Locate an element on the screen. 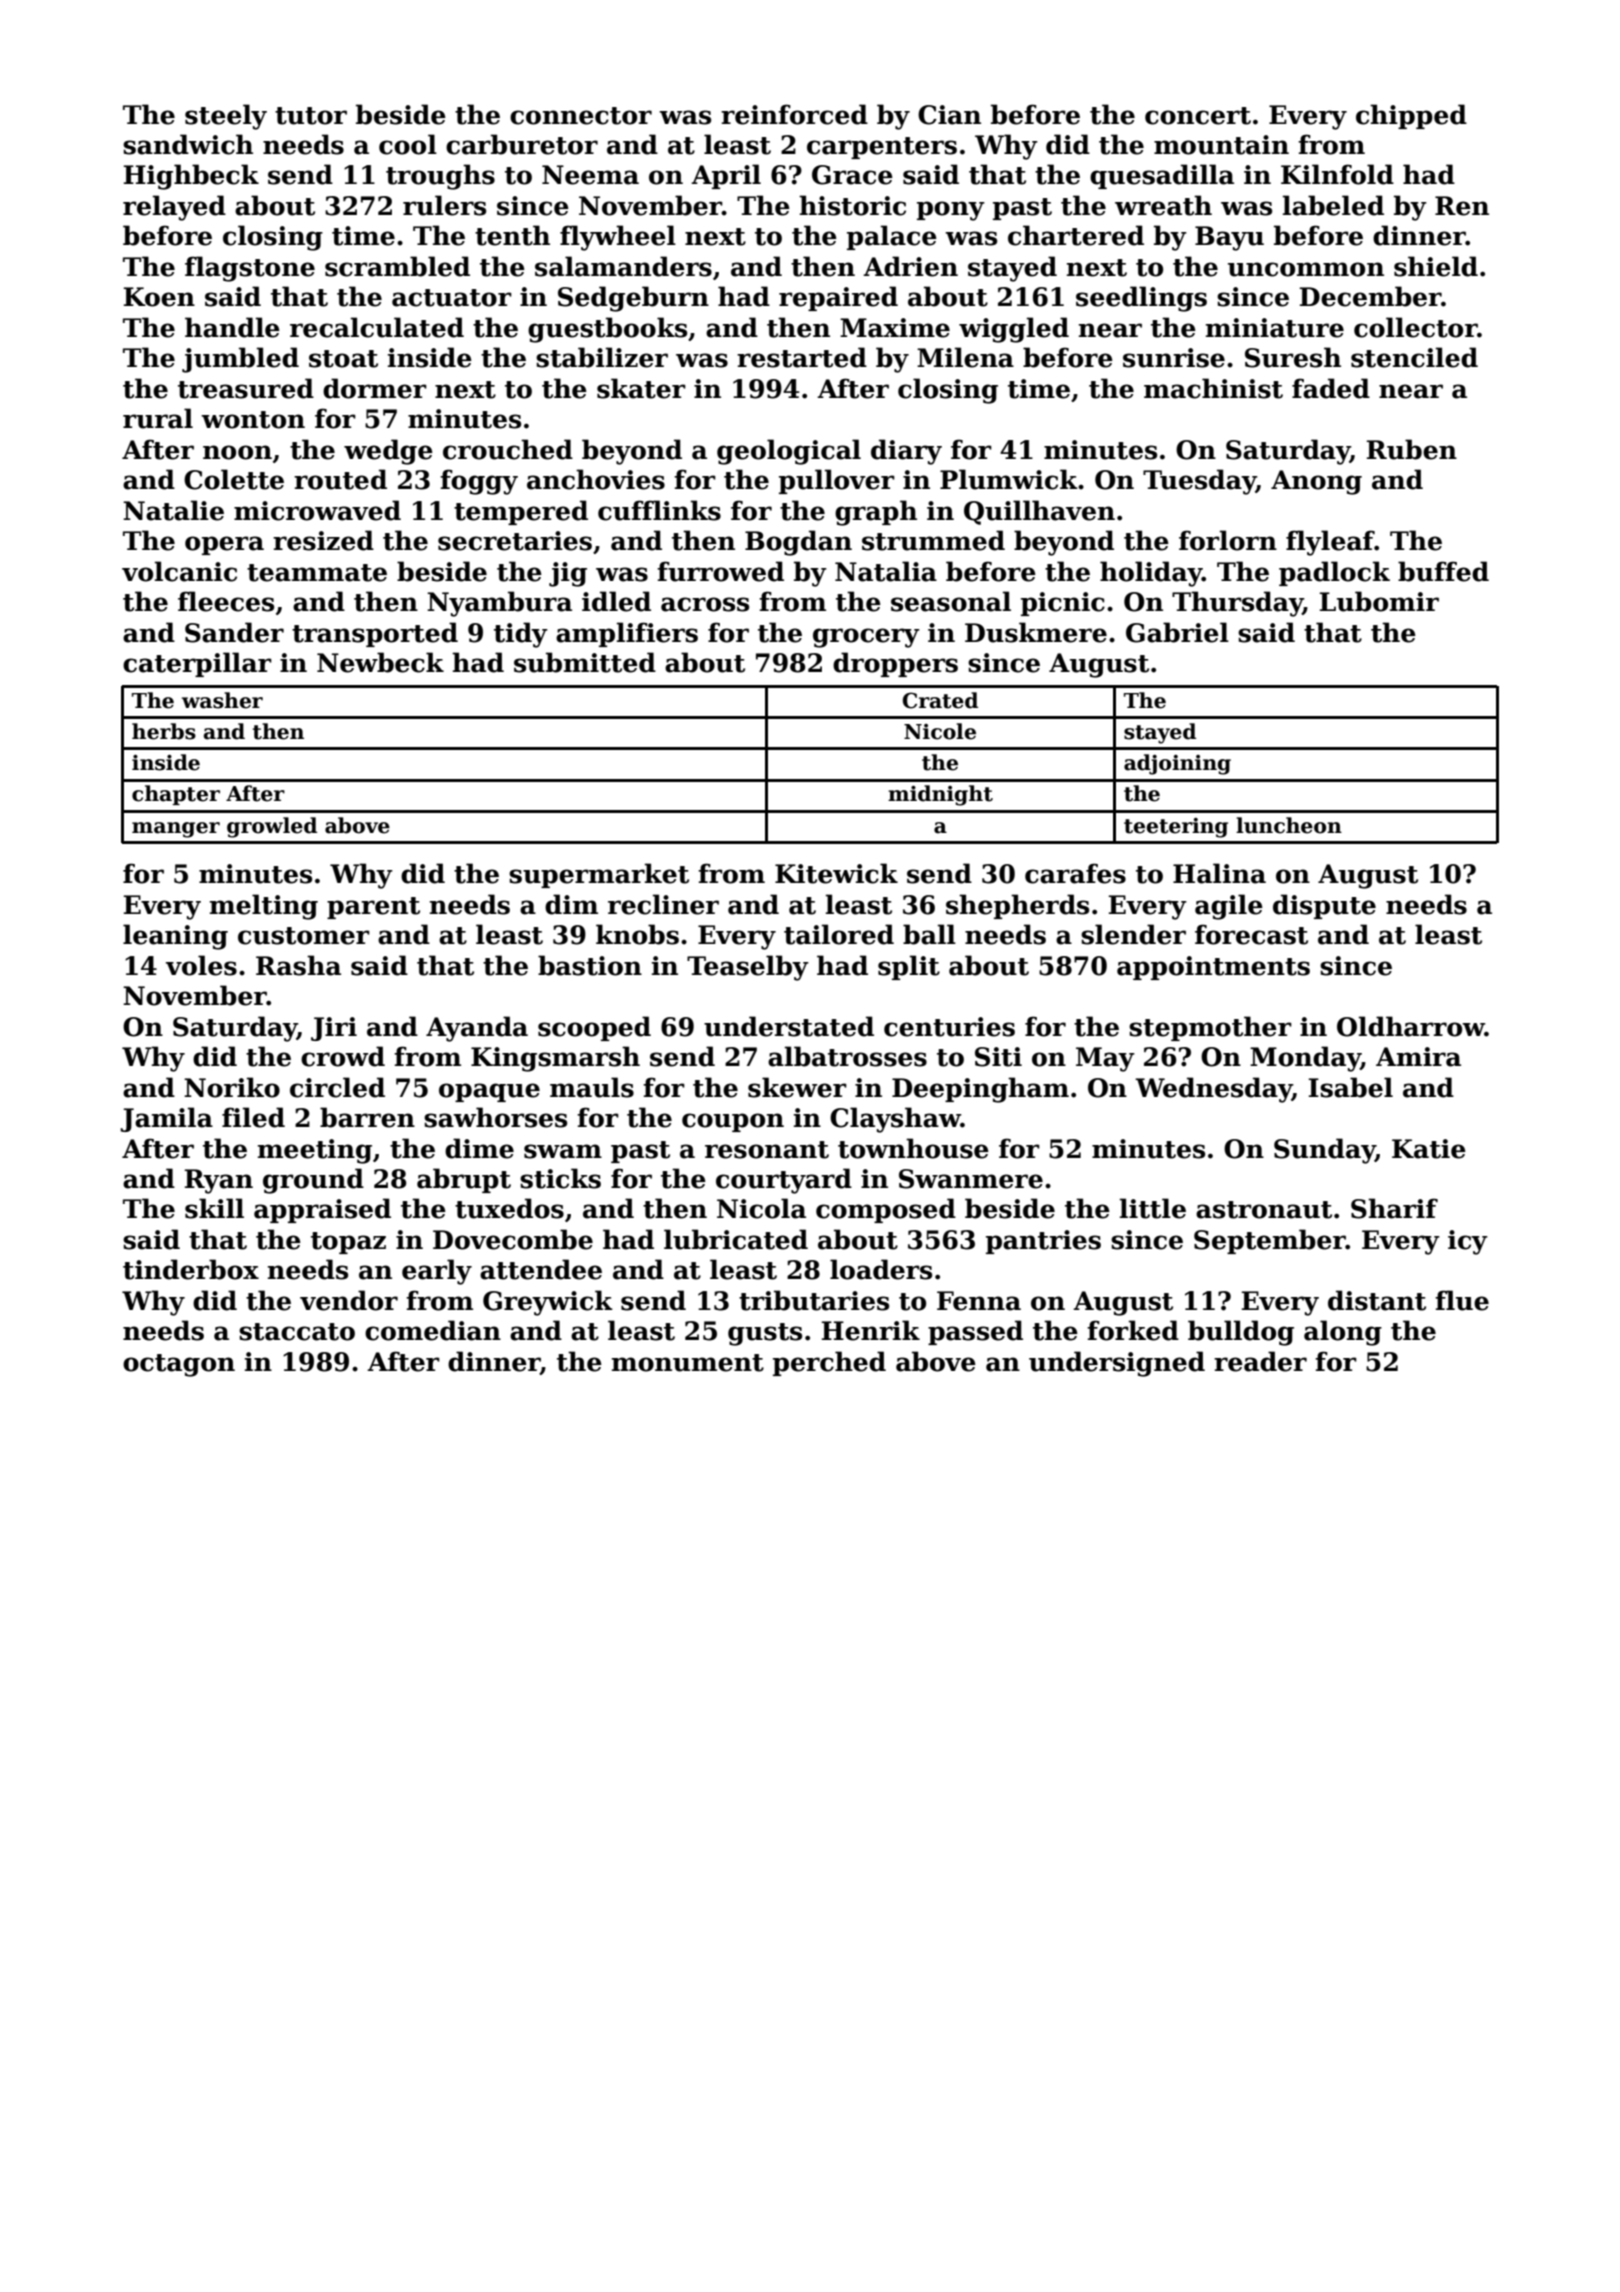 The width and height of the screenshot is (1620, 2292). caterpillar is located at coordinates (197, 664).
